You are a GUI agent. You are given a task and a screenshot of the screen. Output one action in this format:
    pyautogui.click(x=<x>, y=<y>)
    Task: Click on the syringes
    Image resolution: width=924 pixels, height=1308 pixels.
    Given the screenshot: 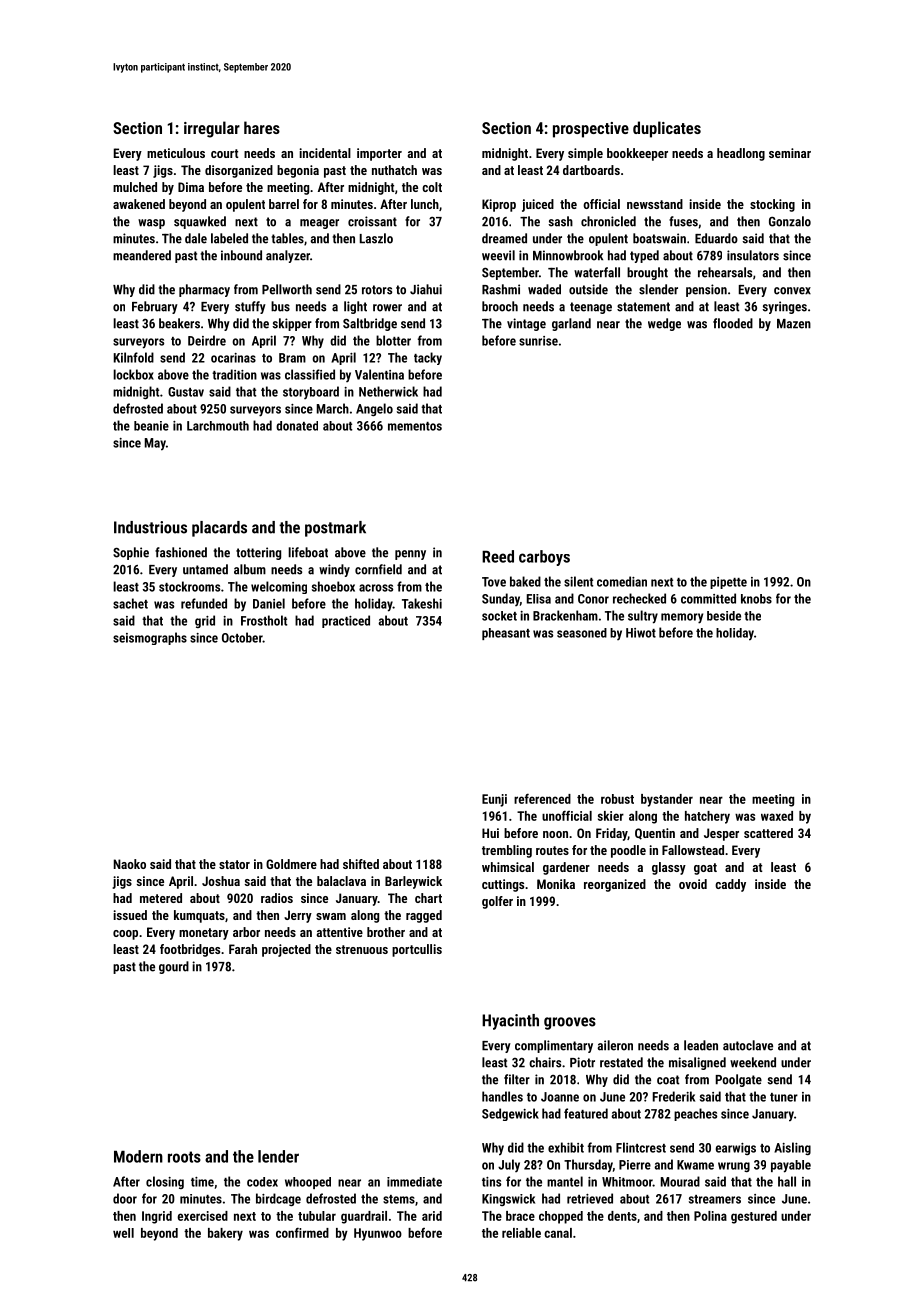 What is the action you would take?
    pyautogui.click(x=784, y=307)
